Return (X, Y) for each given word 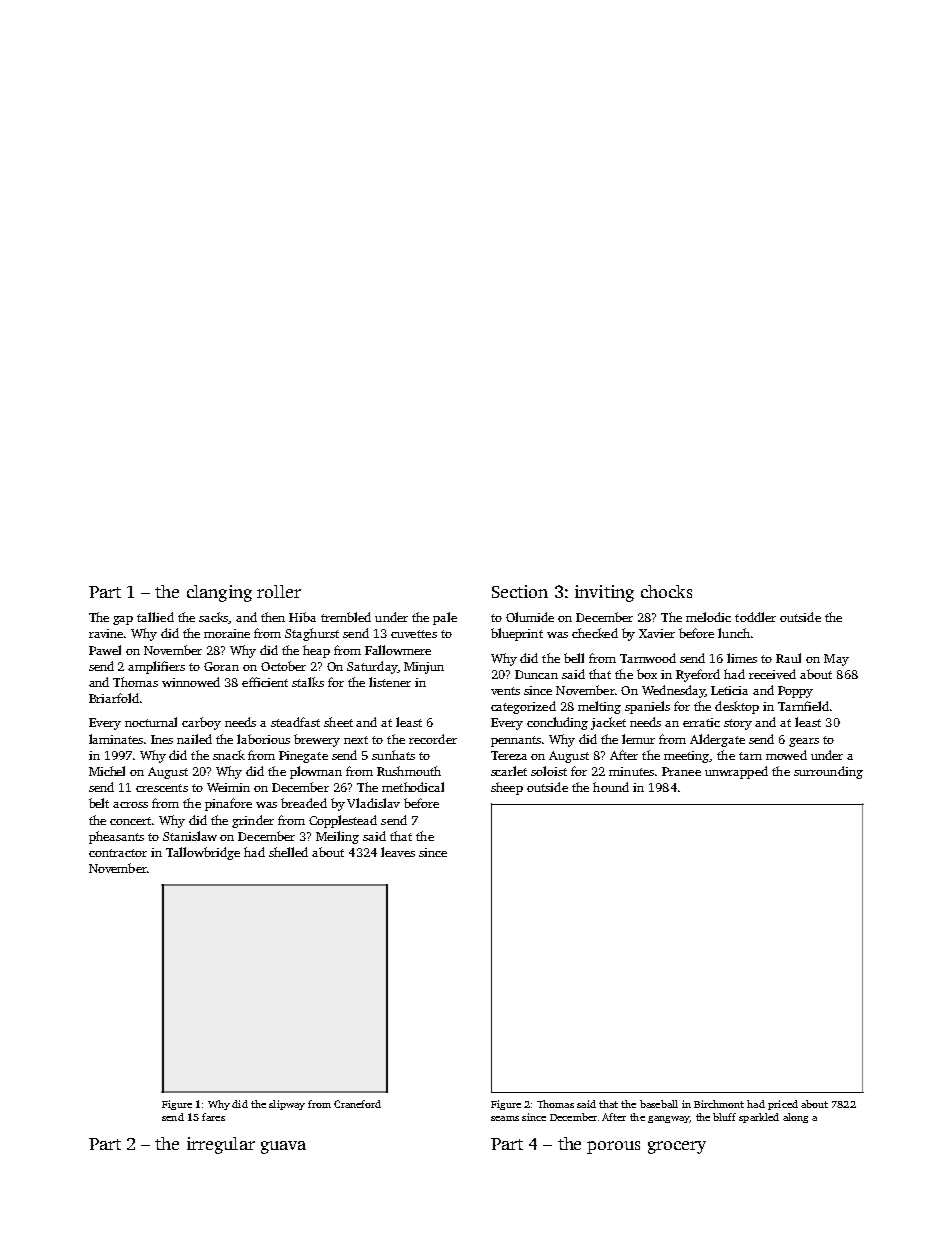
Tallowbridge (203, 853)
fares (213, 1117)
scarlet (509, 771)
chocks (666, 591)
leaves (398, 852)
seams (505, 1118)
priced (783, 1105)
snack (229, 755)
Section (520, 591)
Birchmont (719, 1104)
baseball (659, 1104)
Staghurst (312, 634)
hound (611, 787)
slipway (287, 1105)
